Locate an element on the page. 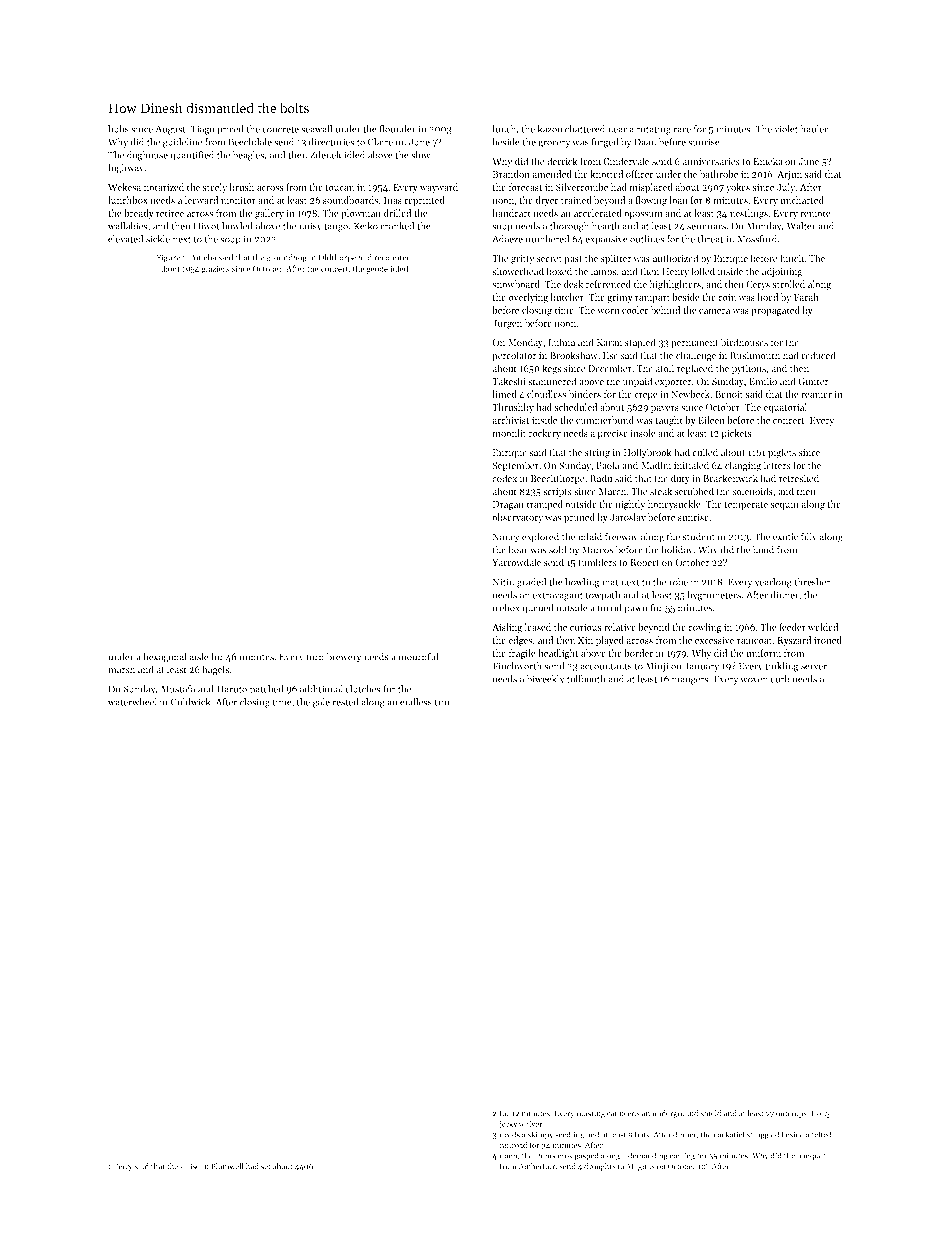 Image resolution: width=952 pixels, height=1233 pixels. server is located at coordinates (814, 667).
